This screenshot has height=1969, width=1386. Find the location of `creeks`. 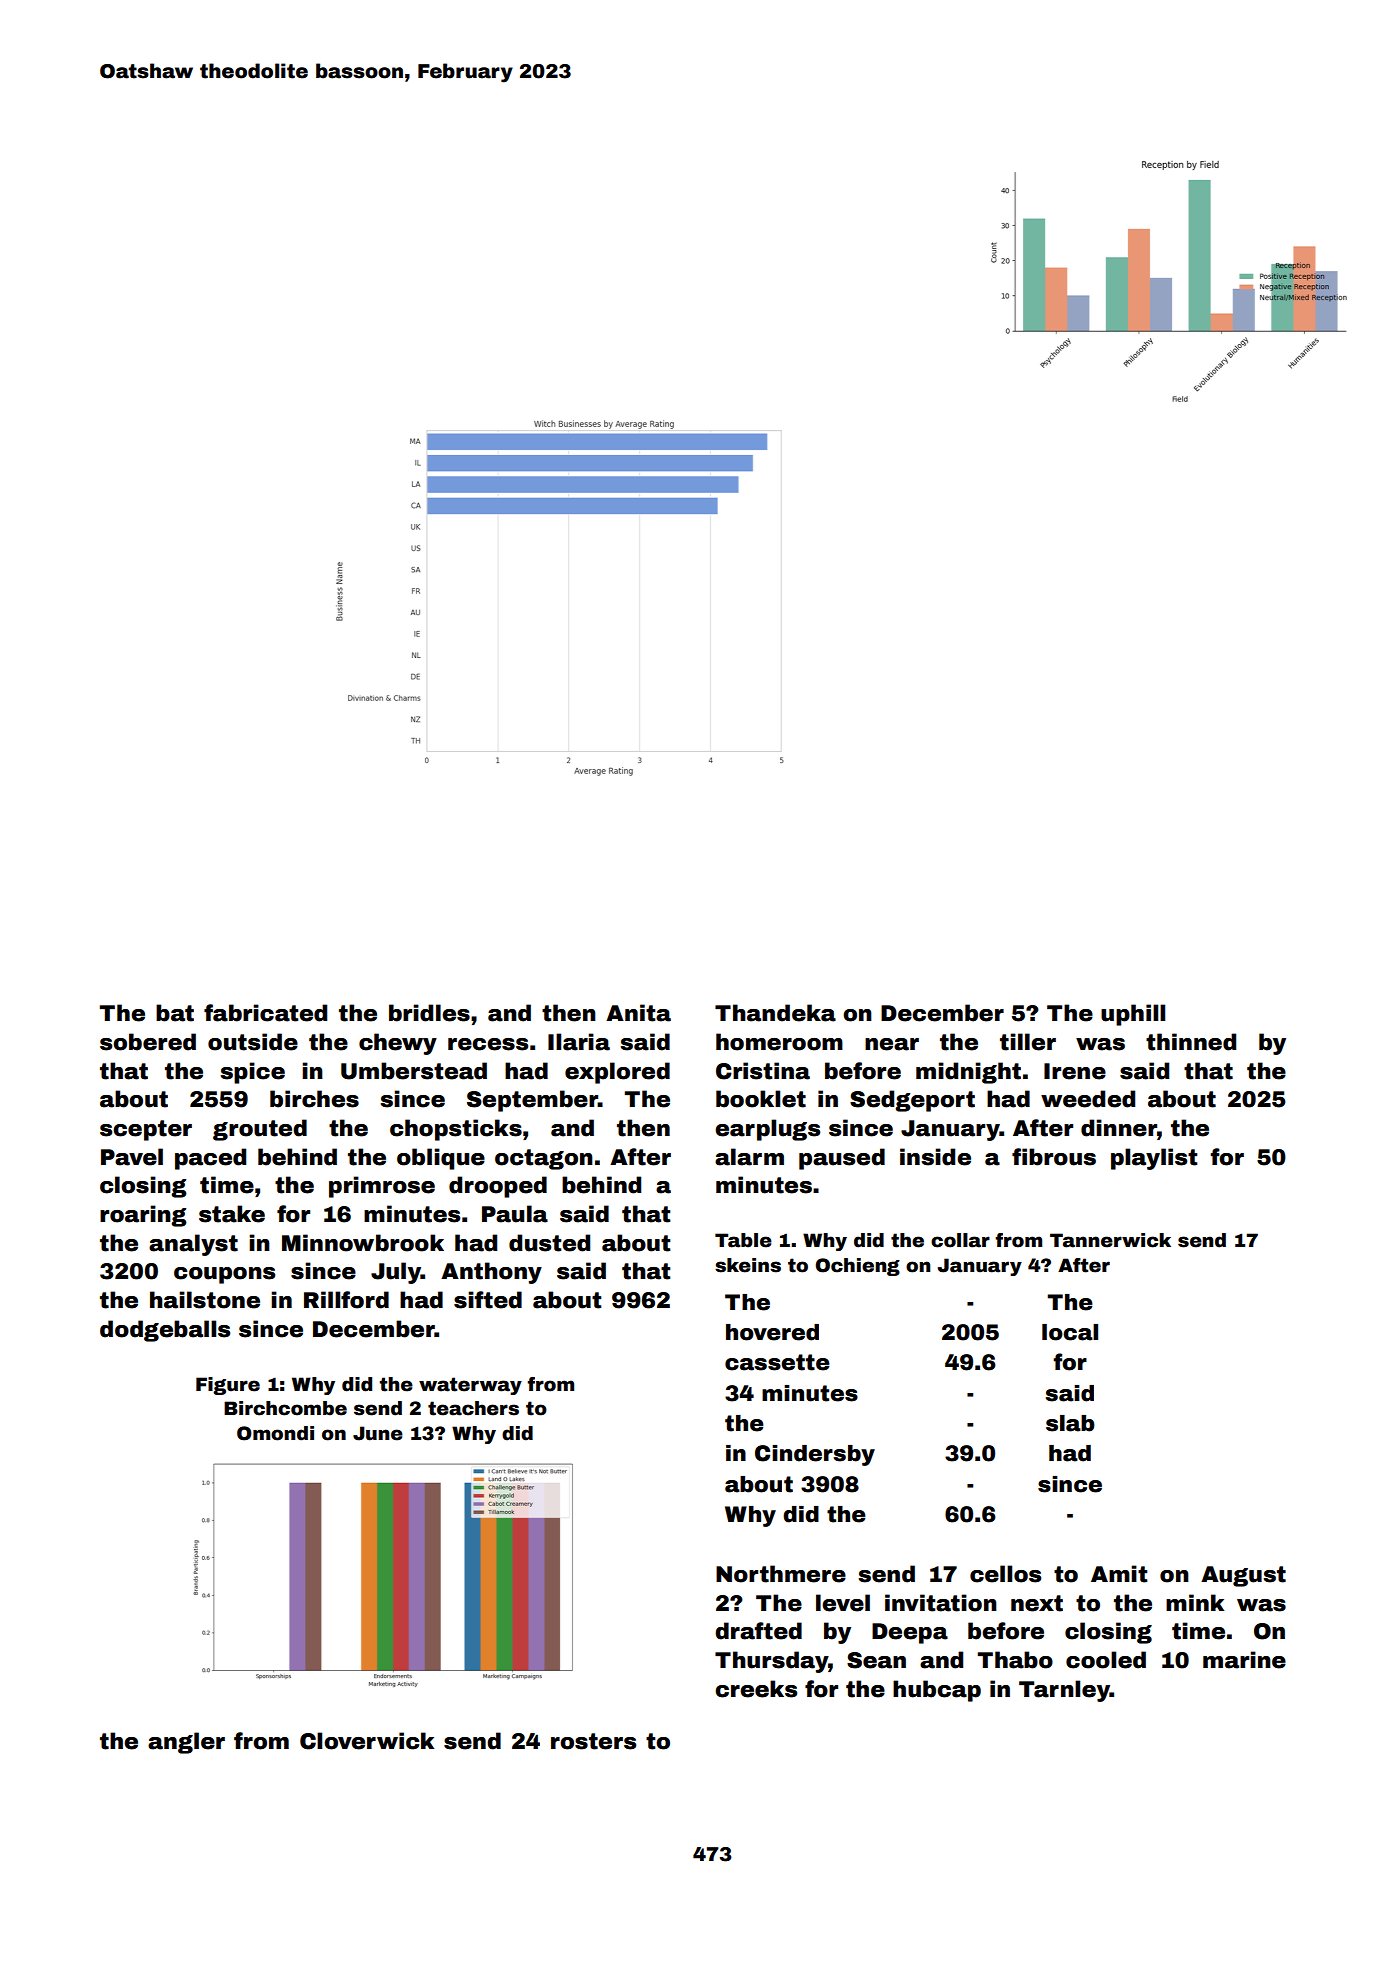

creeks is located at coordinates (756, 1689).
